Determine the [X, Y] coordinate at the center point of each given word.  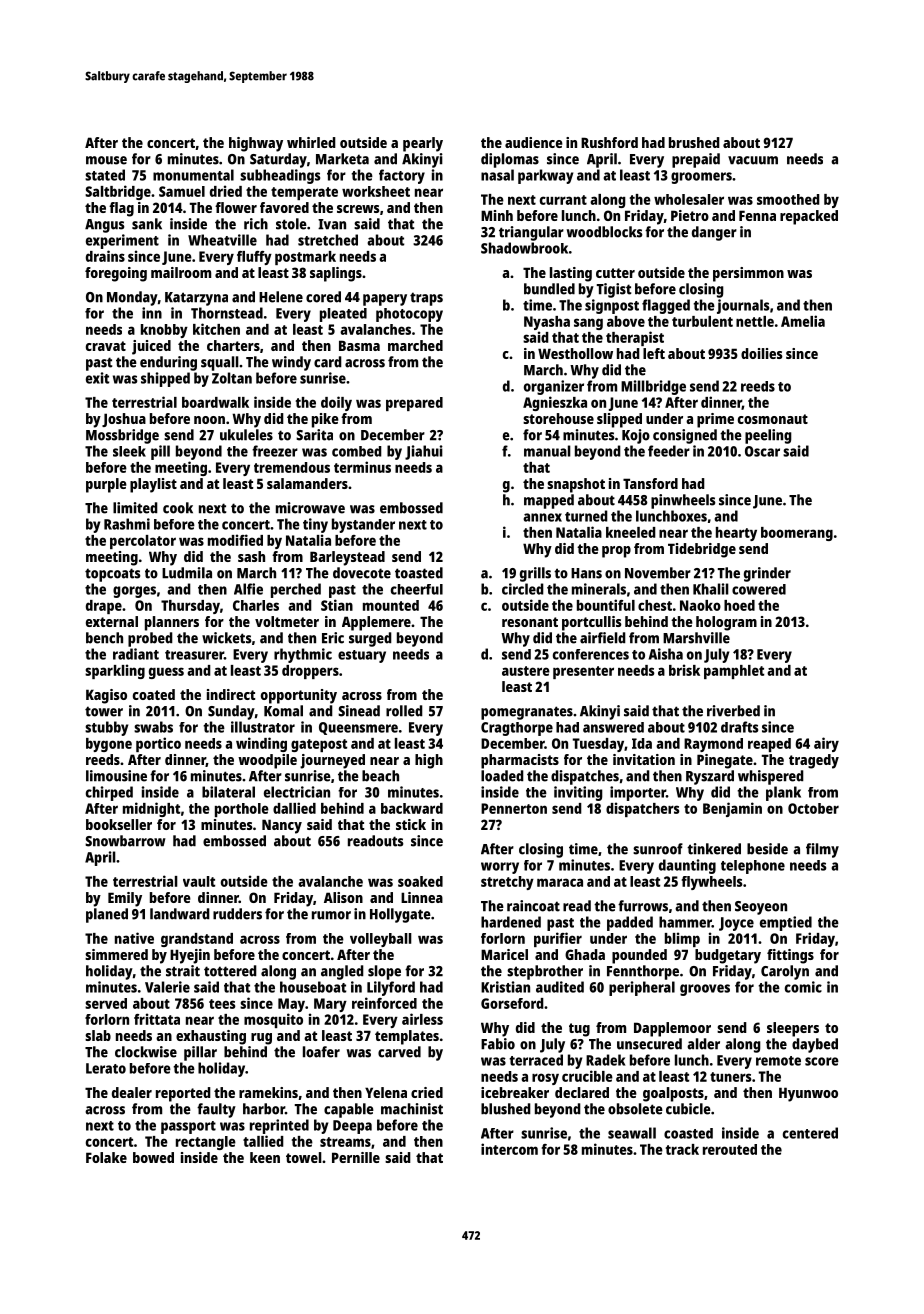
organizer [554, 387]
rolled [404, 711]
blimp [682, 939]
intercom [509, 1149]
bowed [153, 1157]
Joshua [124, 420]
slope [384, 972]
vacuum [753, 160]
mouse [106, 160]
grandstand [197, 940]
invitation [644, 759]
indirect [231, 694]
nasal [497, 175]
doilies [762, 353]
